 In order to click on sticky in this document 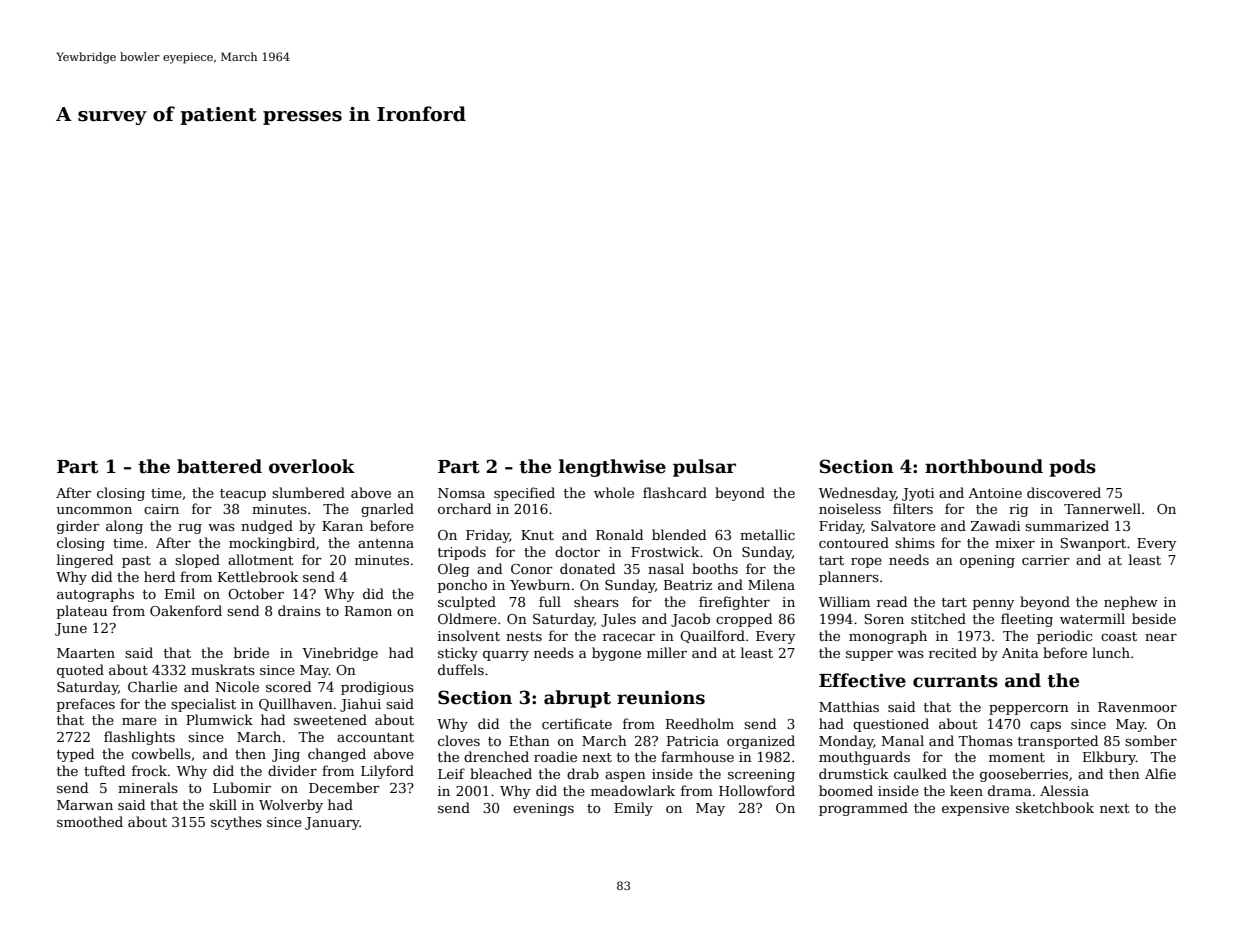, I will do `click(458, 654)`.
